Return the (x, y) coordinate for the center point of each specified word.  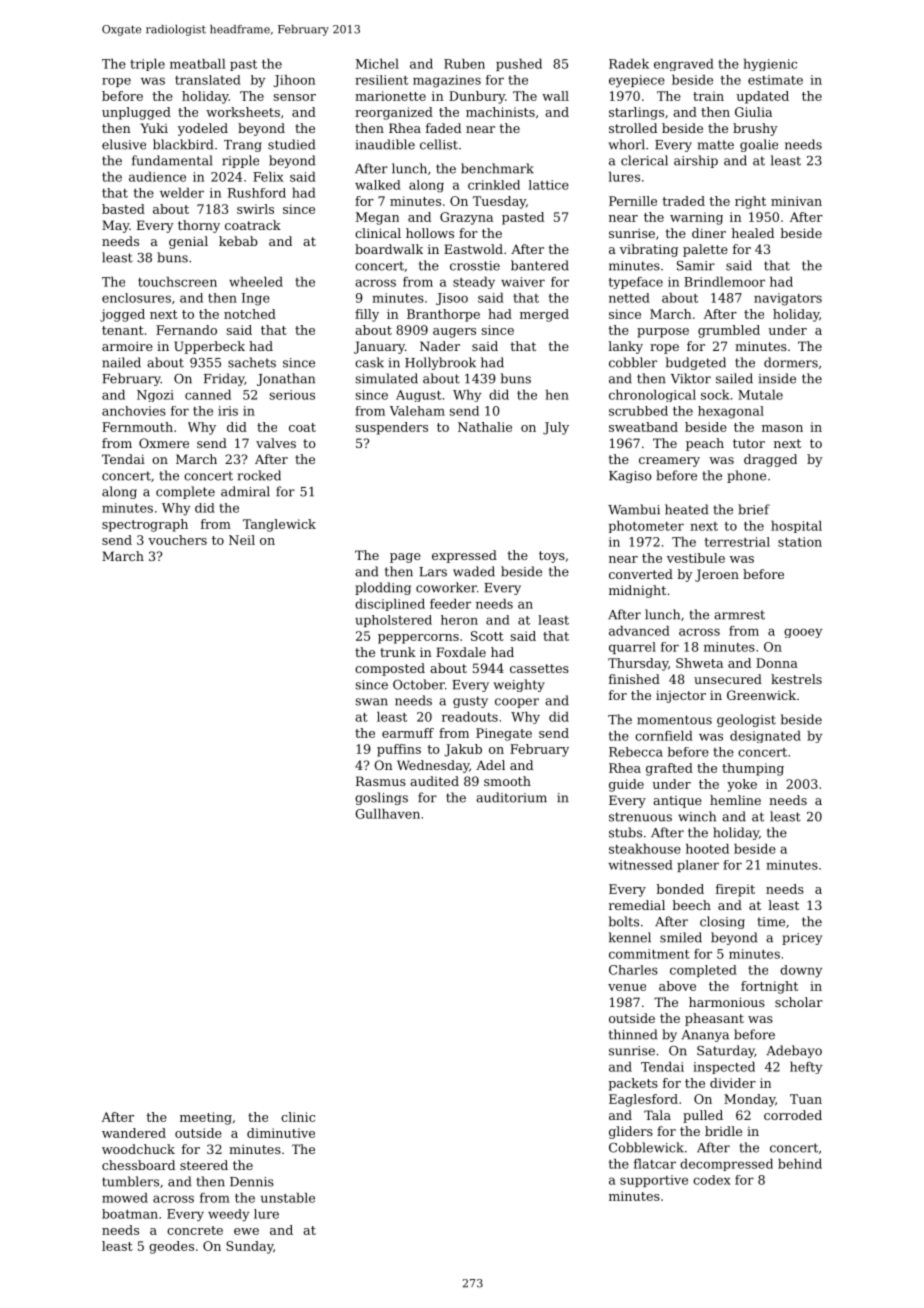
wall (555, 96)
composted (390, 669)
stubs (625, 832)
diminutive (281, 1133)
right (750, 202)
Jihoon (294, 81)
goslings (381, 798)
